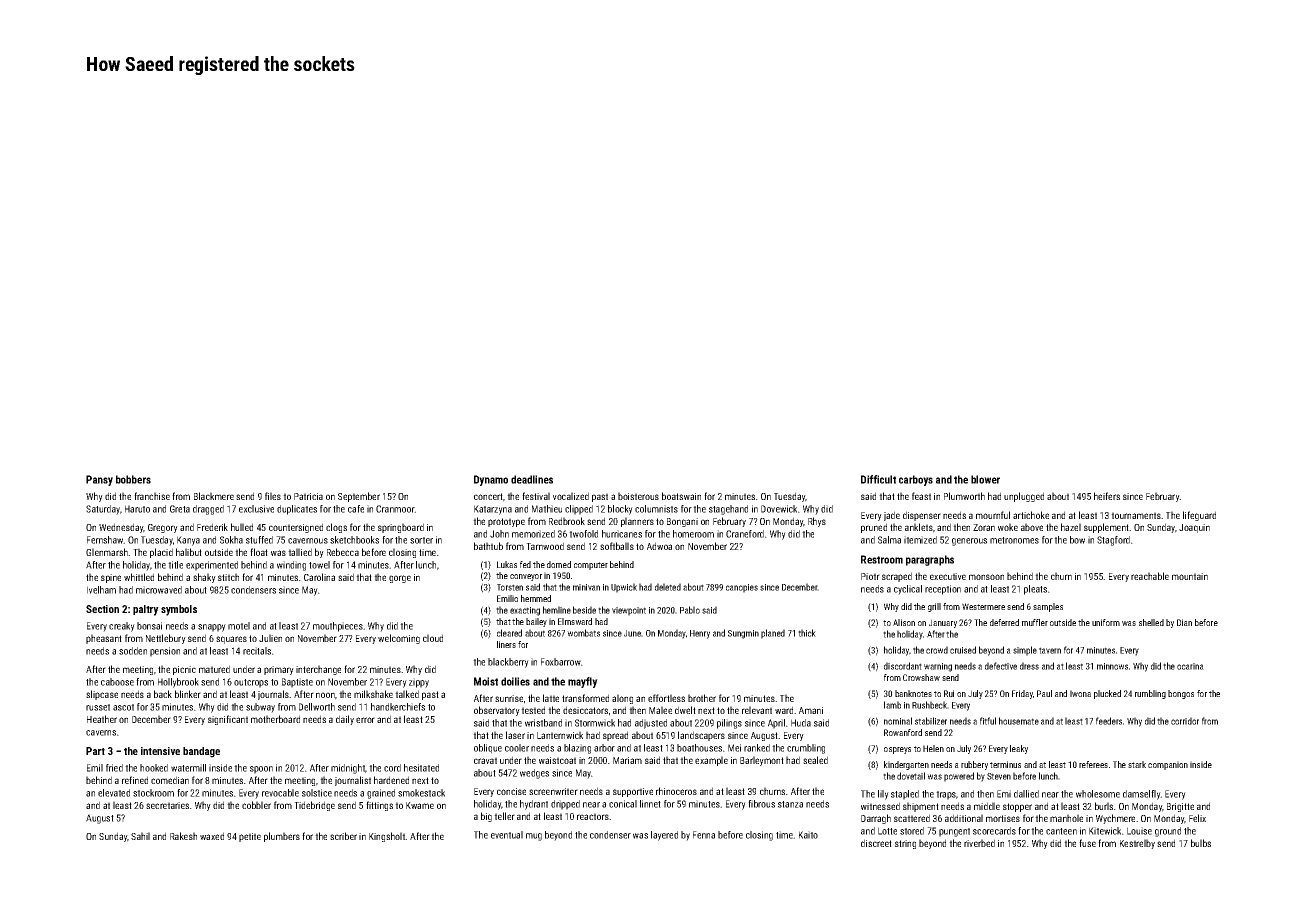  I want to click on Difficult, so click(878, 479).
